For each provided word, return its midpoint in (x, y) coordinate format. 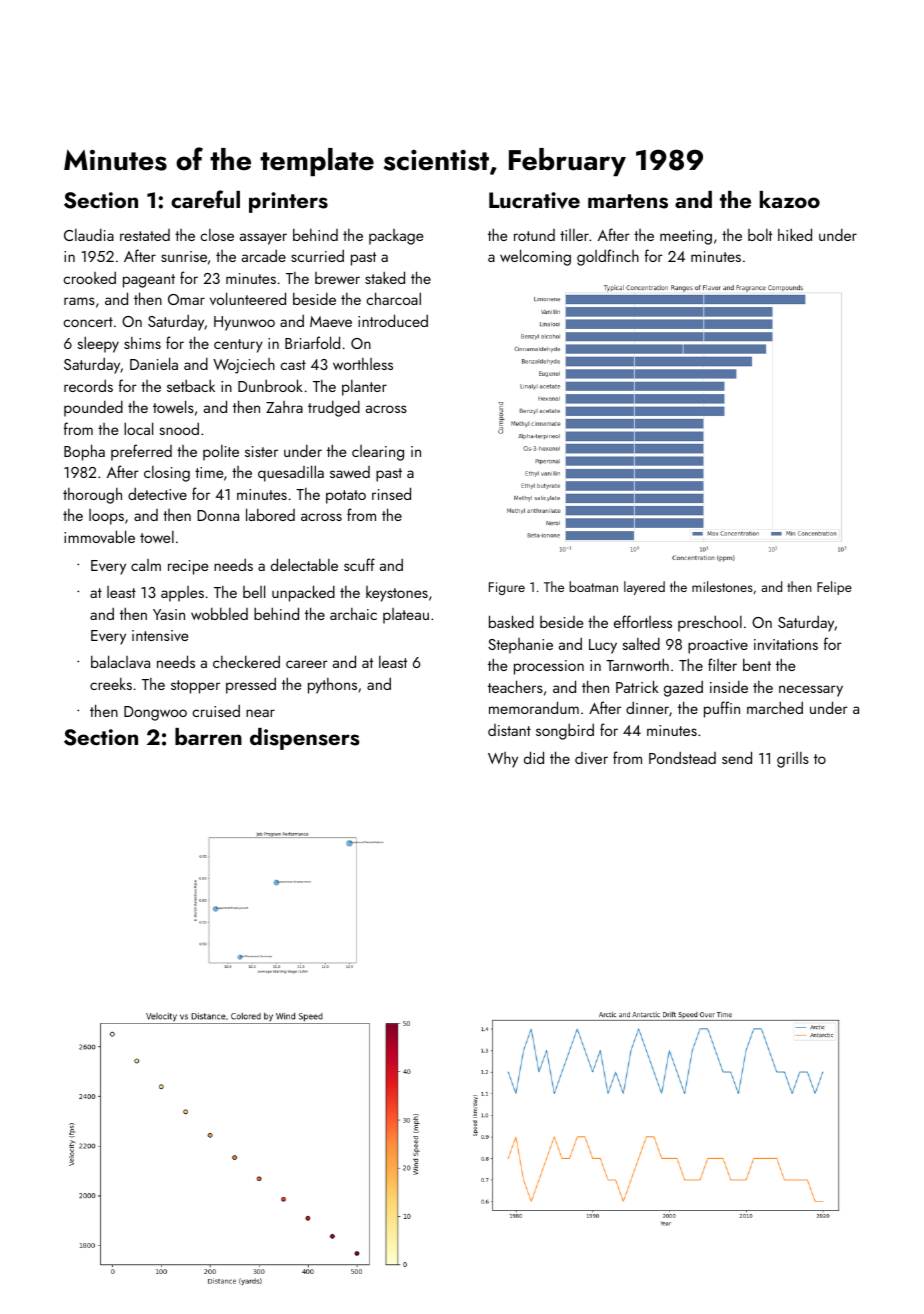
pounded (93, 408)
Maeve (331, 321)
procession (549, 667)
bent (757, 664)
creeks (111, 683)
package (396, 237)
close (217, 235)
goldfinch (608, 257)
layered (644, 588)
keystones (397, 594)
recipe (188, 567)
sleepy (98, 344)
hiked (795, 234)
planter (364, 388)
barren (208, 736)
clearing (378, 453)
